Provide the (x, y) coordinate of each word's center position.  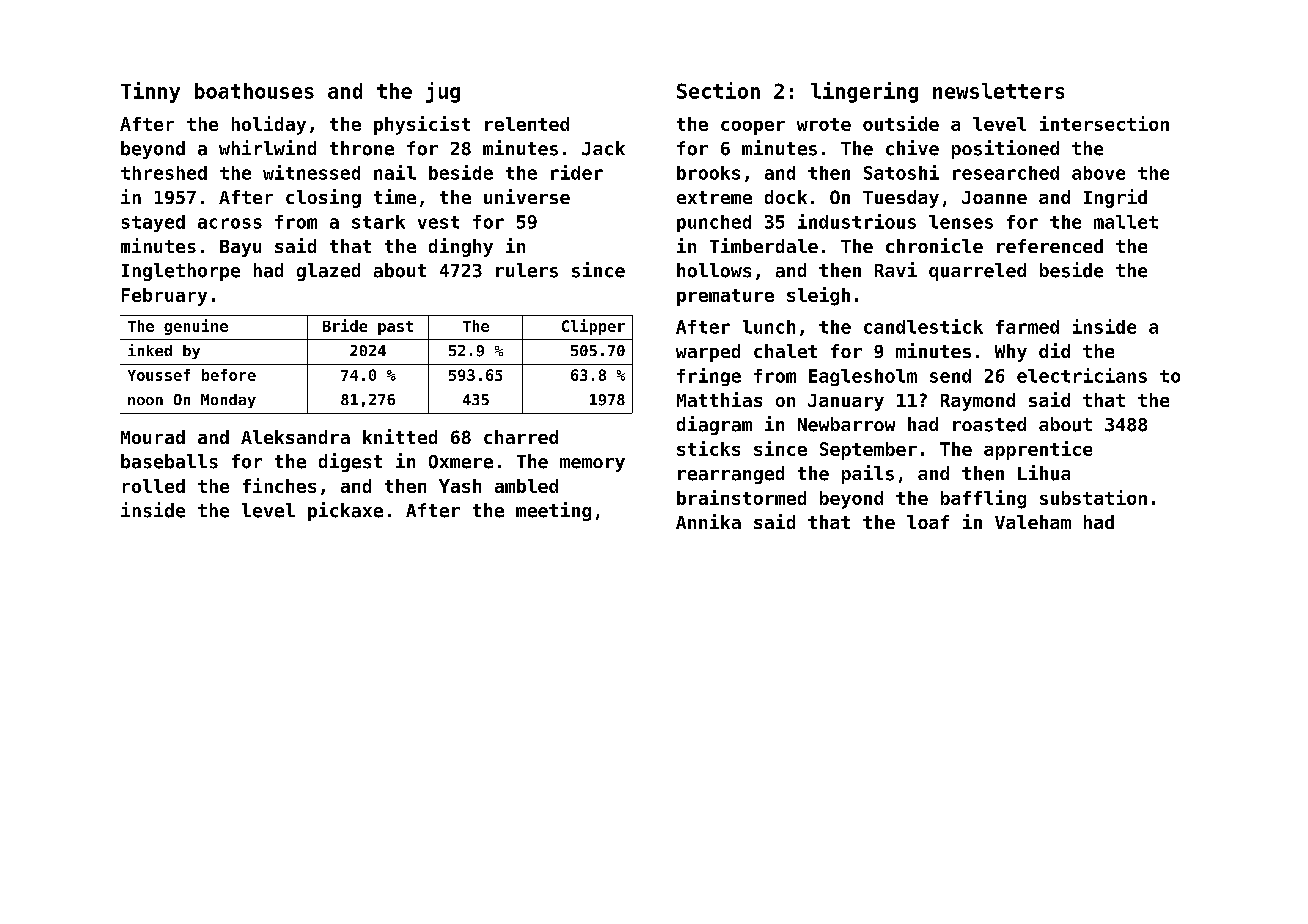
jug (443, 92)
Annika (708, 521)
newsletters (998, 91)
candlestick (923, 326)
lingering (864, 92)
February (164, 297)
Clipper (593, 327)
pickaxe (345, 511)
